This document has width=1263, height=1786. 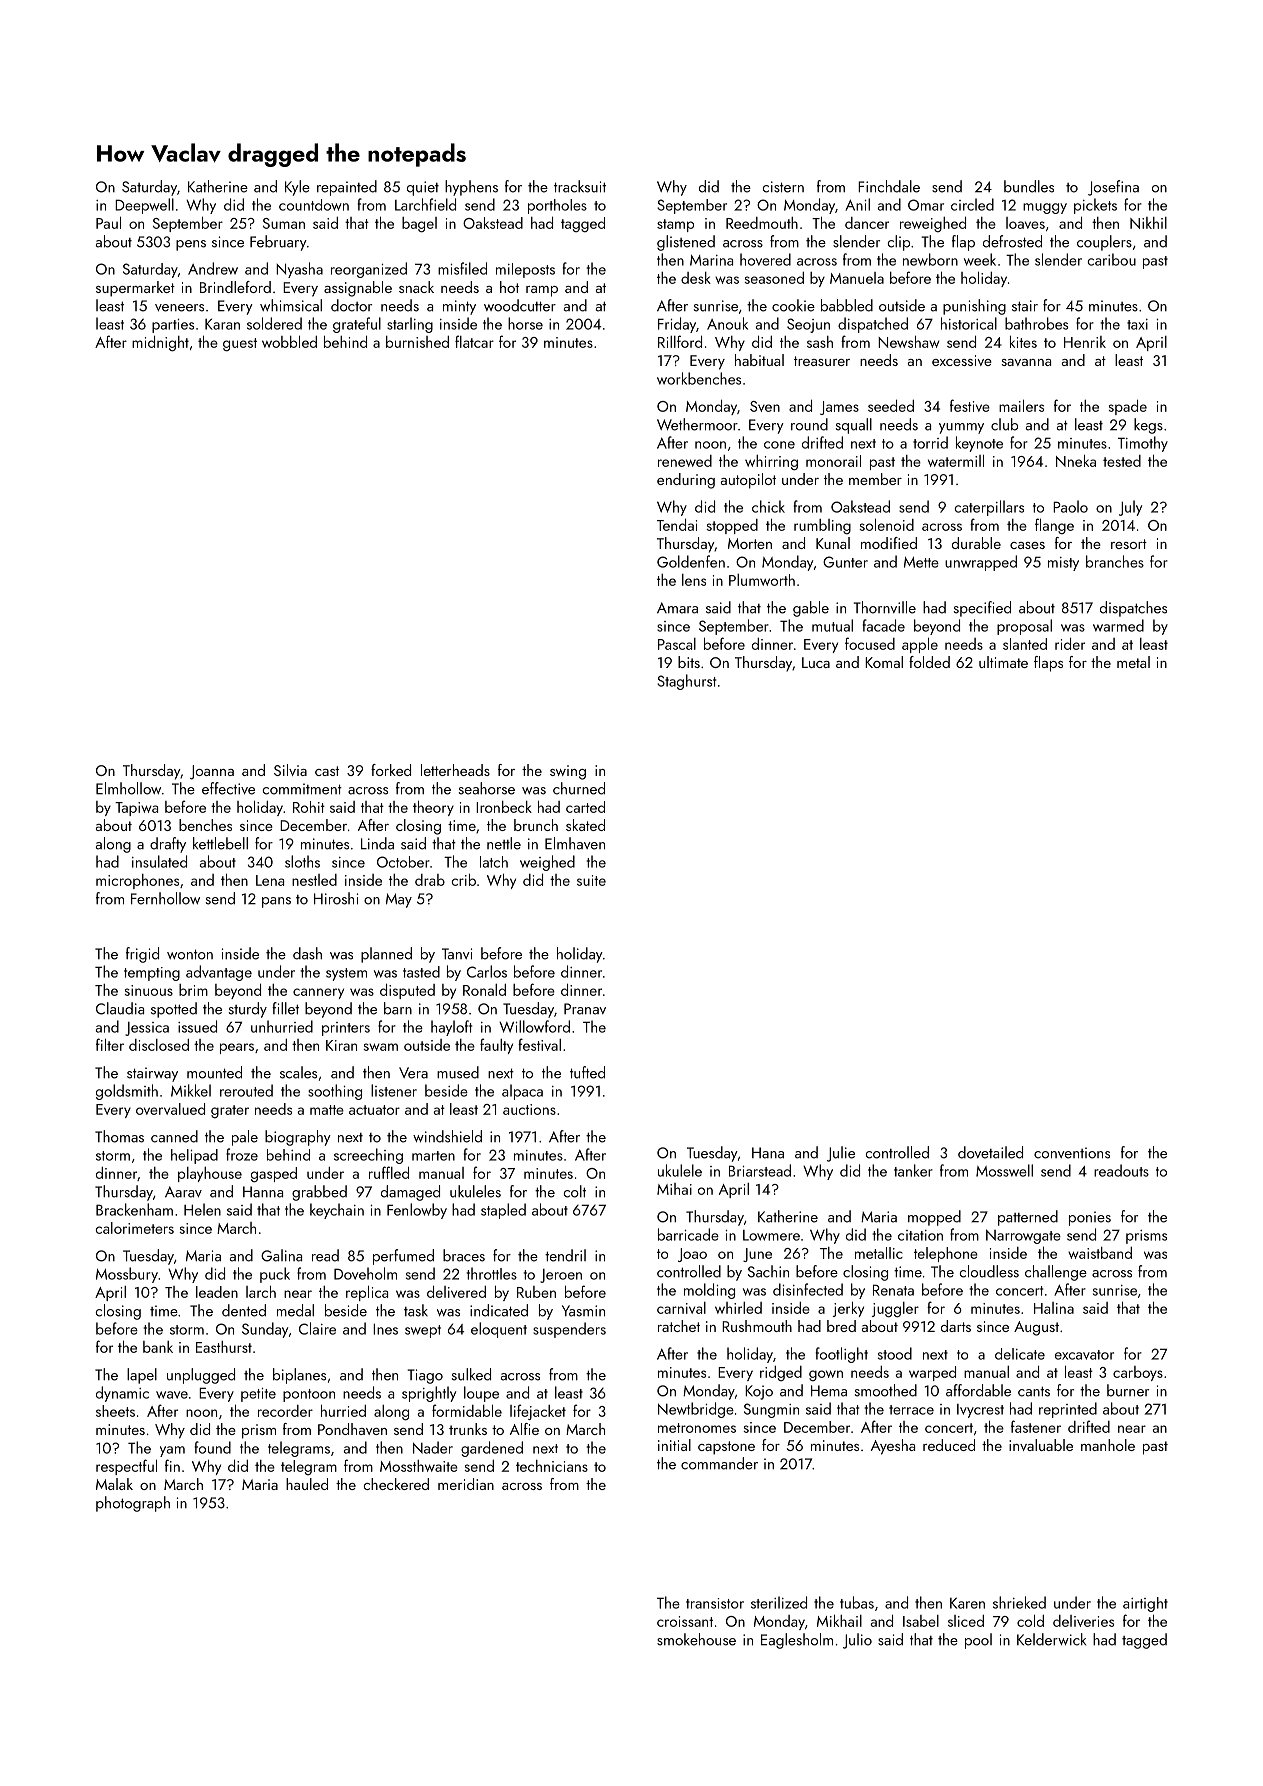 I want to click on bundles, so click(x=1029, y=186).
